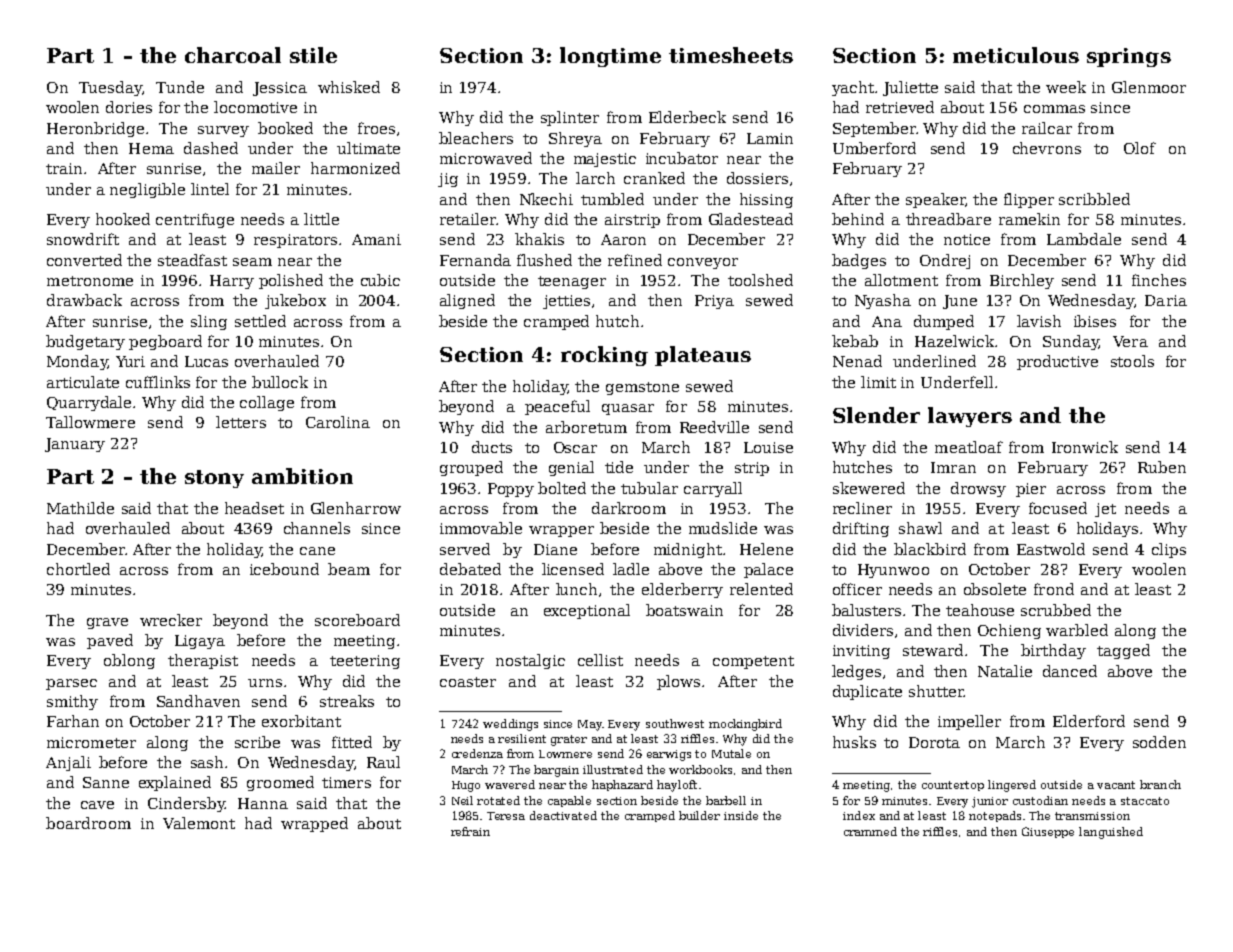 The image size is (1233, 952). What do you see at coordinates (954, 341) in the screenshot?
I see `Hazelwick` at bounding box center [954, 341].
